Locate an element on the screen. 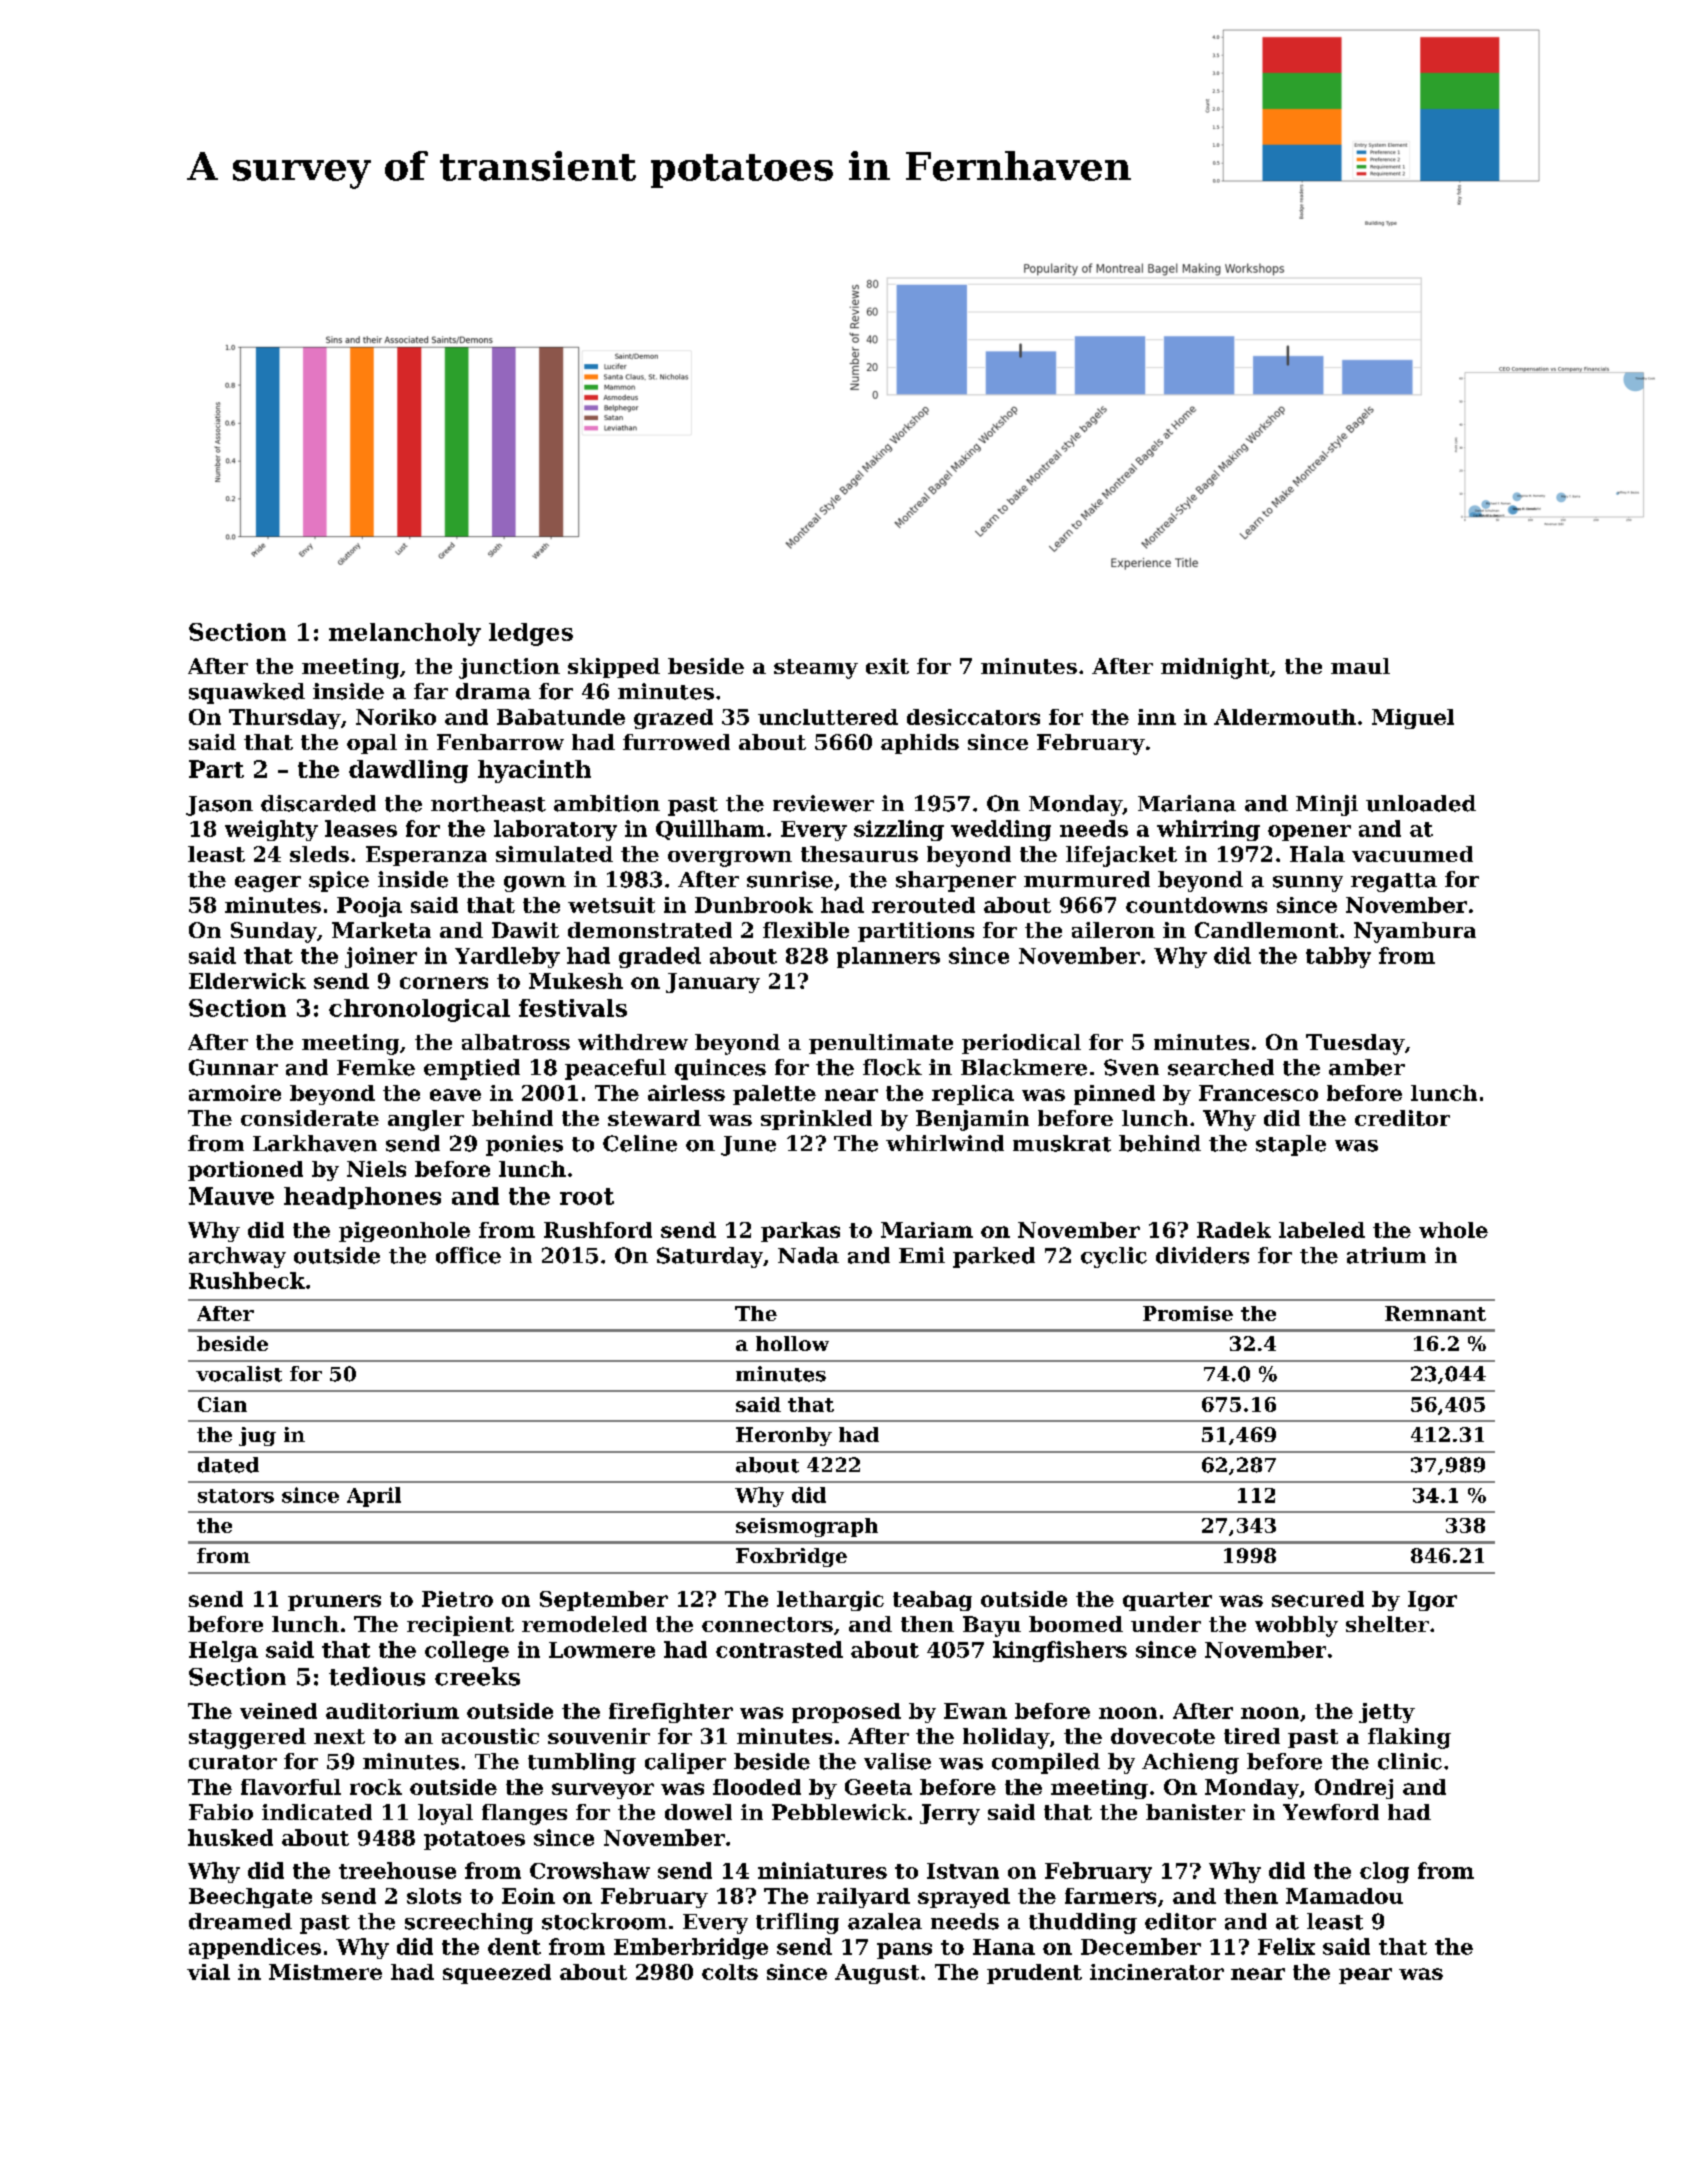  acoustic is located at coordinates (490, 1736).
